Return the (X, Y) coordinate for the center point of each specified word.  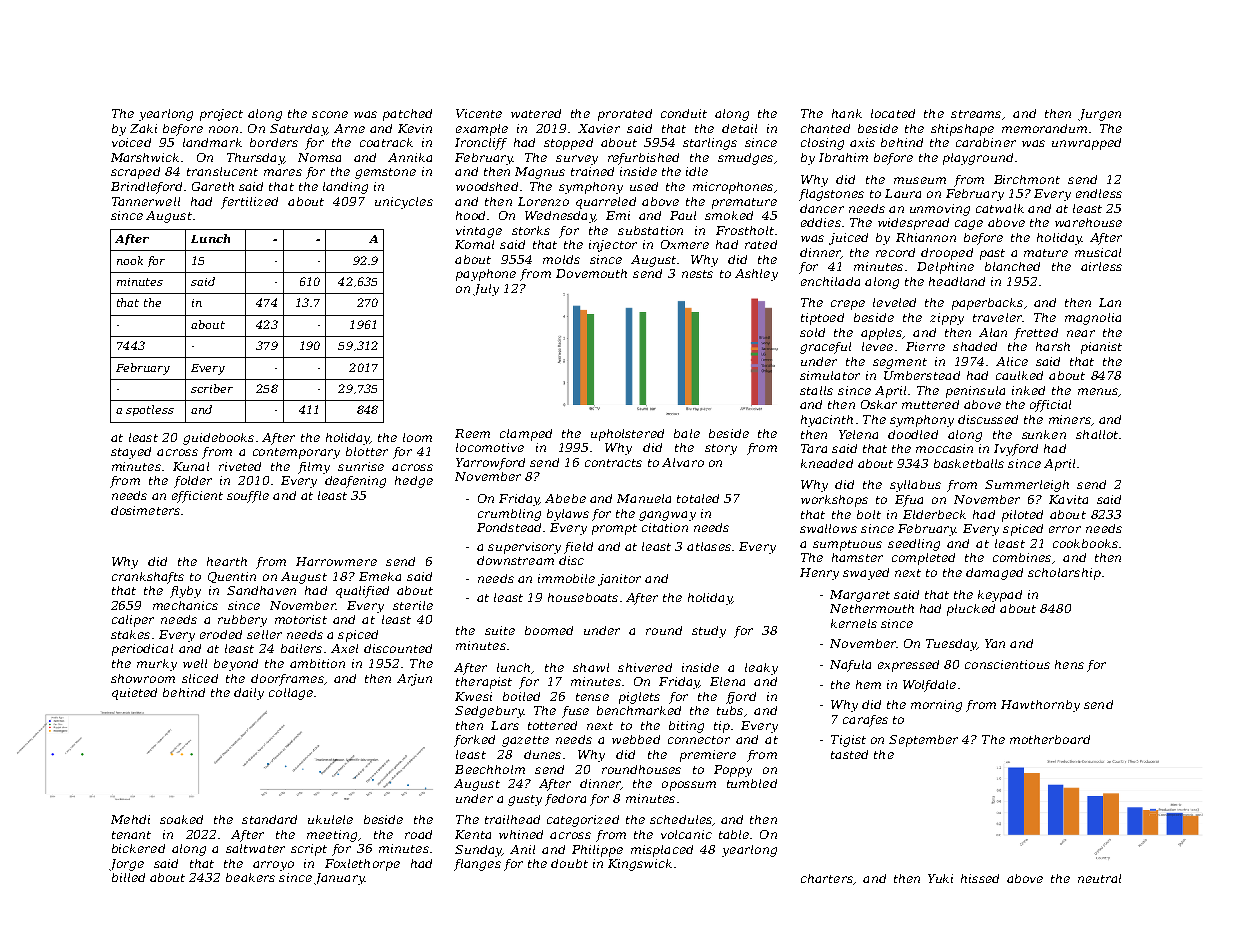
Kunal (191, 466)
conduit (684, 113)
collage (291, 694)
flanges (477, 865)
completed (923, 559)
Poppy (733, 771)
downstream (515, 560)
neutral (1099, 878)
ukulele (330, 819)
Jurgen (1099, 115)
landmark (212, 142)
